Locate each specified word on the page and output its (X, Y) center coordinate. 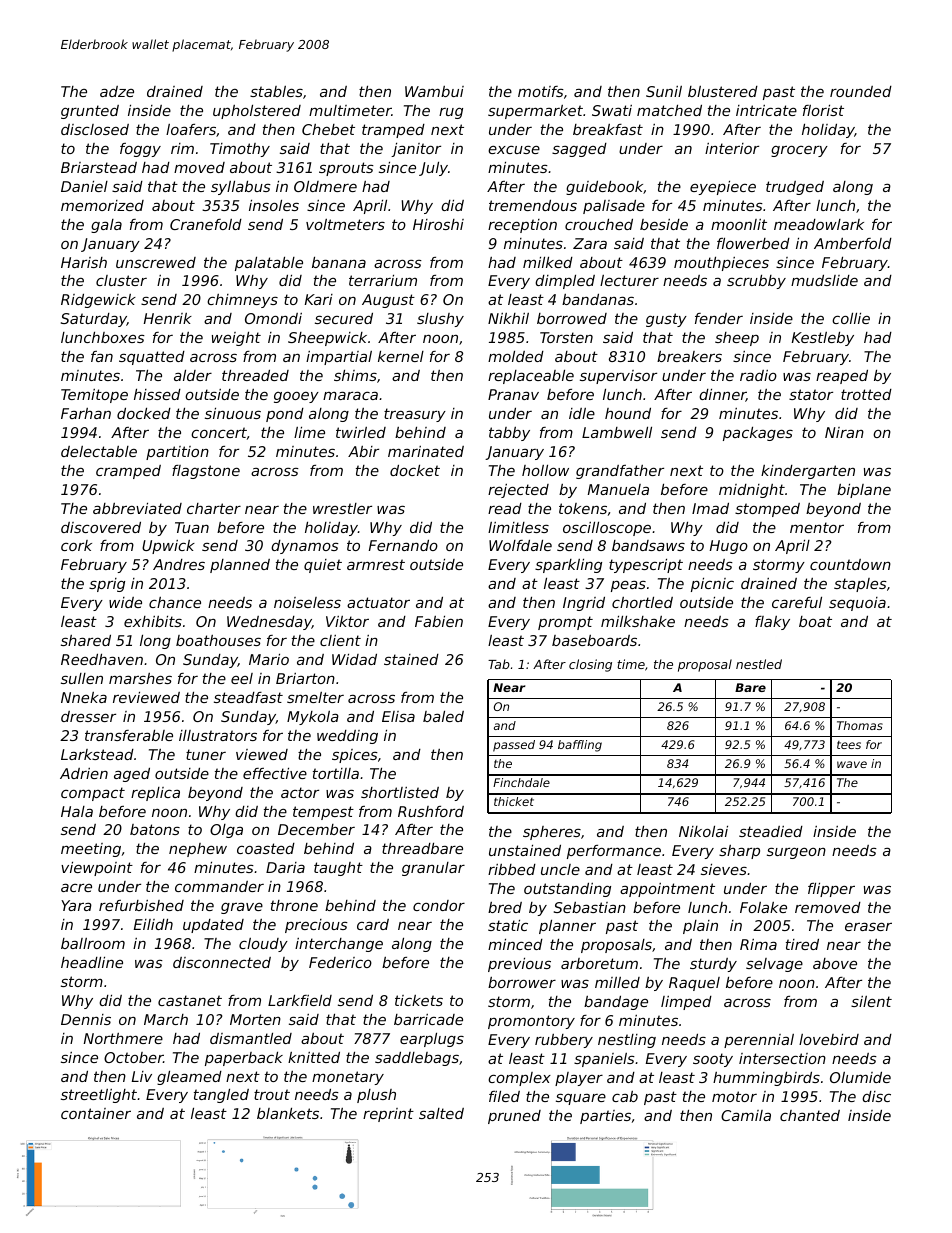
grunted (90, 112)
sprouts (346, 169)
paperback (244, 1059)
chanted (810, 1115)
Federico (340, 962)
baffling (580, 746)
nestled (759, 664)
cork (76, 545)
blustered (723, 91)
